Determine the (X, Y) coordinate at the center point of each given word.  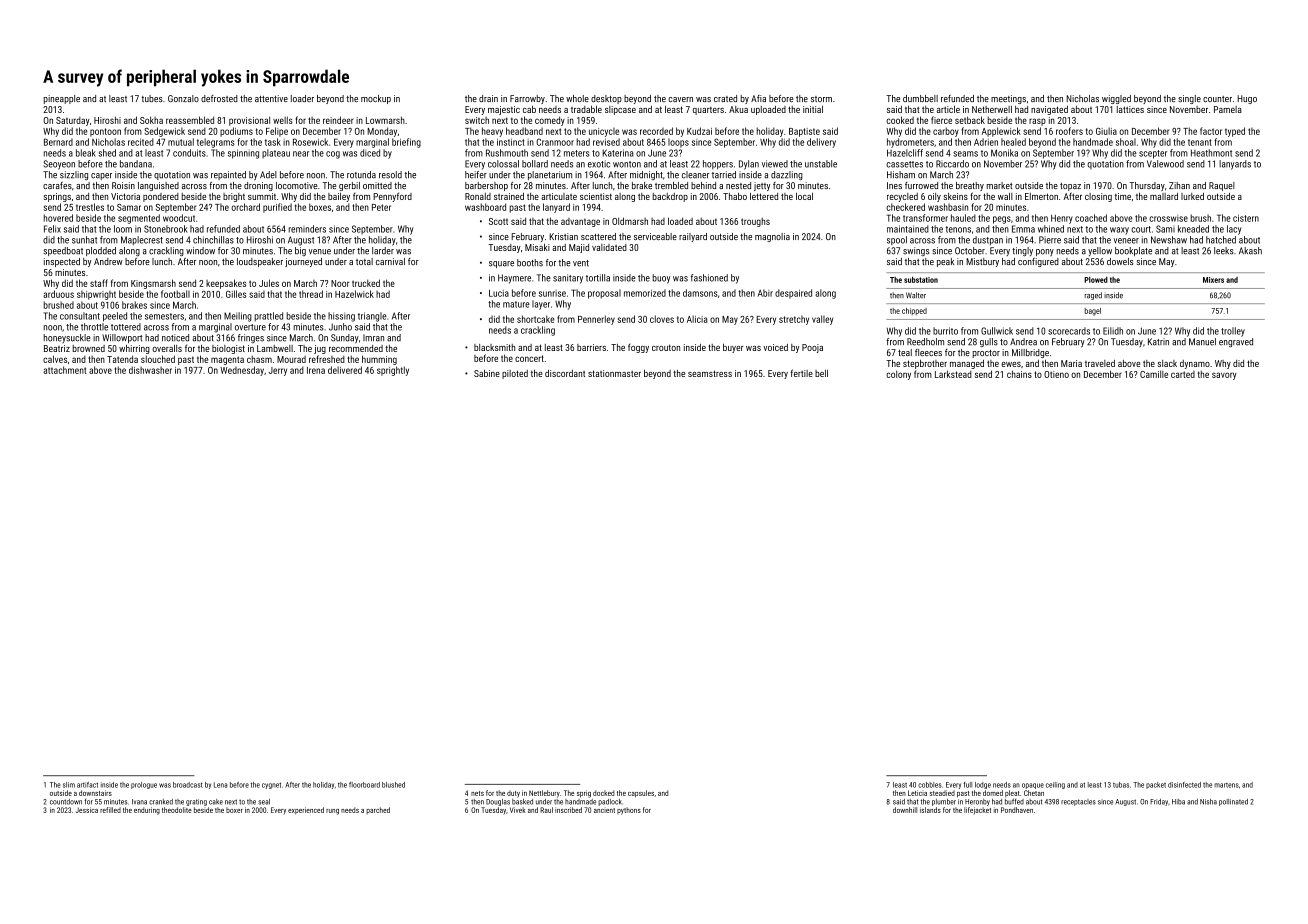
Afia (758, 98)
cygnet (271, 785)
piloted (515, 374)
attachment (65, 370)
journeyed (303, 262)
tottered (126, 327)
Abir (765, 293)
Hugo (1247, 99)
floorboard (364, 785)
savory (1224, 376)
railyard (693, 237)
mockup (376, 99)
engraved (1236, 342)
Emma (1023, 229)
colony (898, 375)
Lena (220, 785)
